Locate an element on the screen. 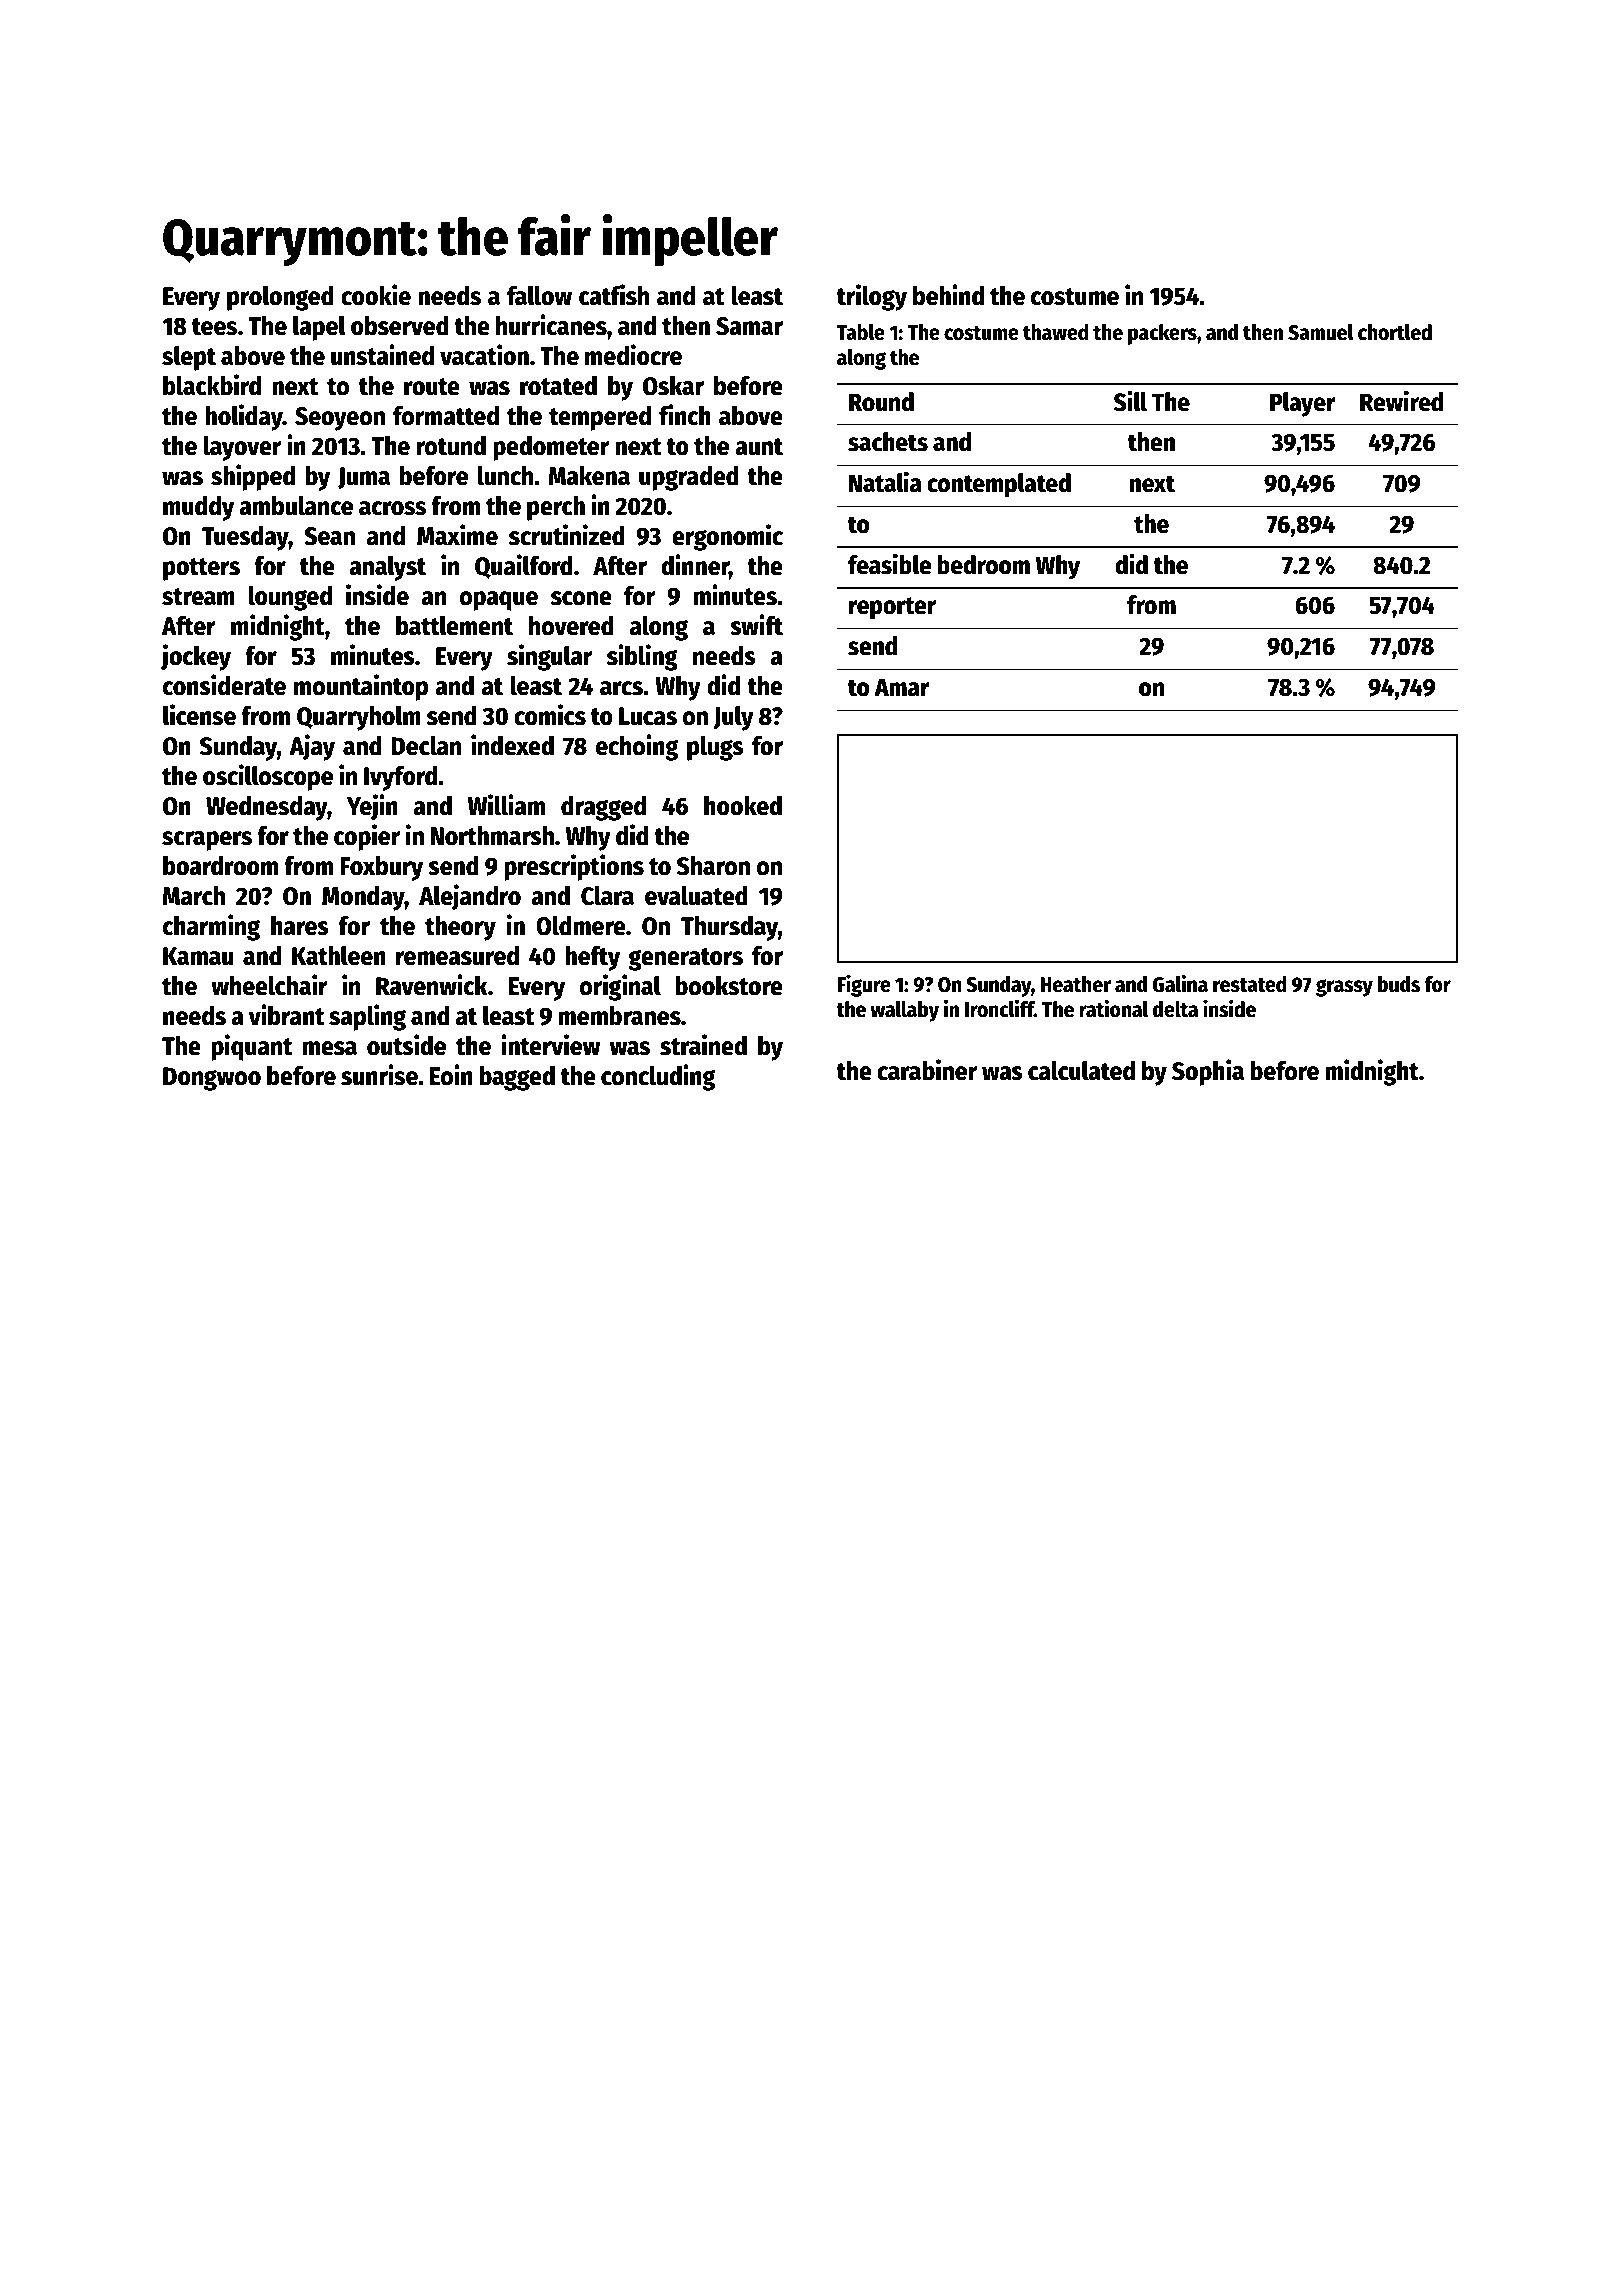 The width and height of the screenshot is (1620, 2292). prolonged is located at coordinates (280, 298).
